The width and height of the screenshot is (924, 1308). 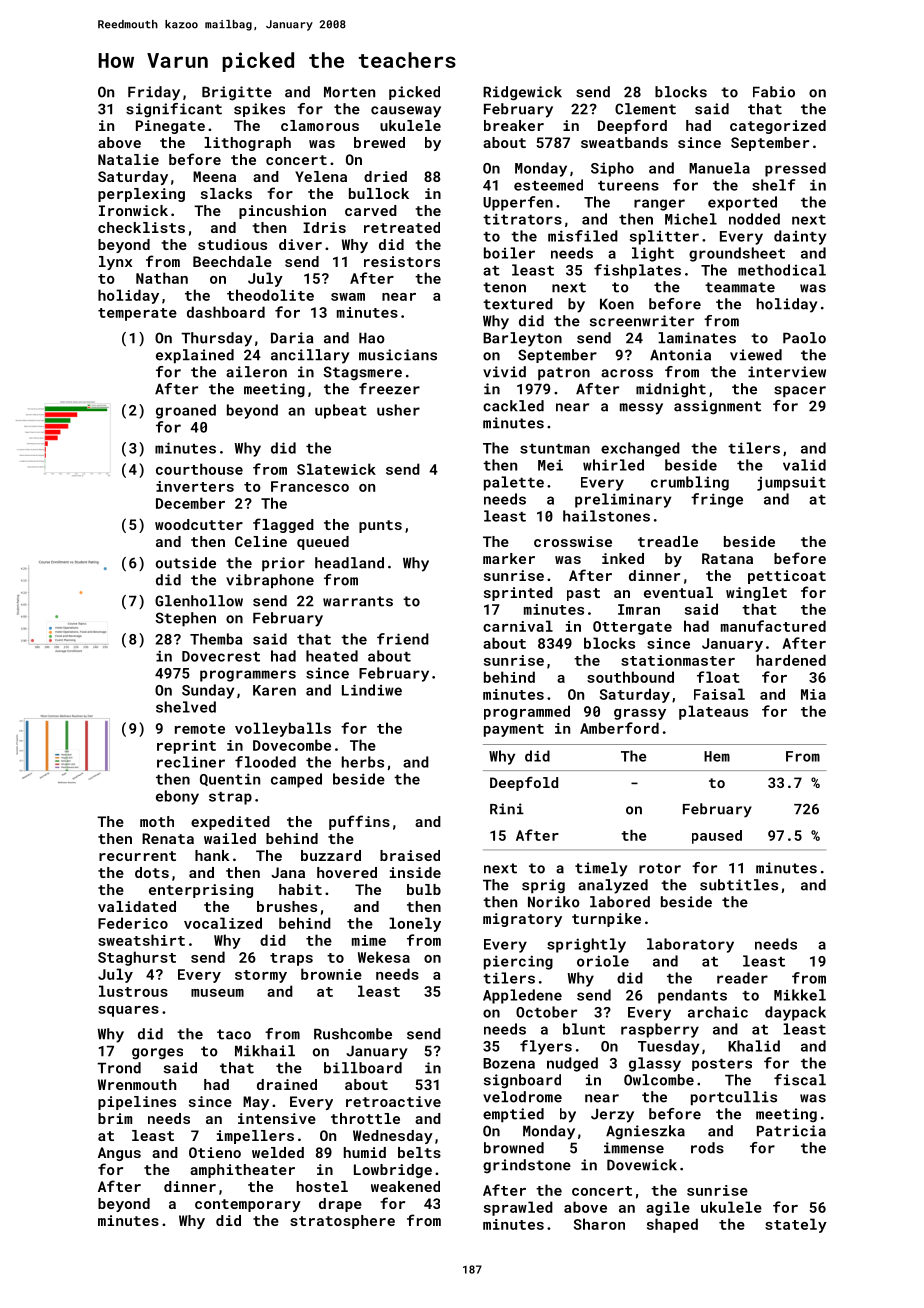 I want to click on Rini, so click(x=507, y=808).
